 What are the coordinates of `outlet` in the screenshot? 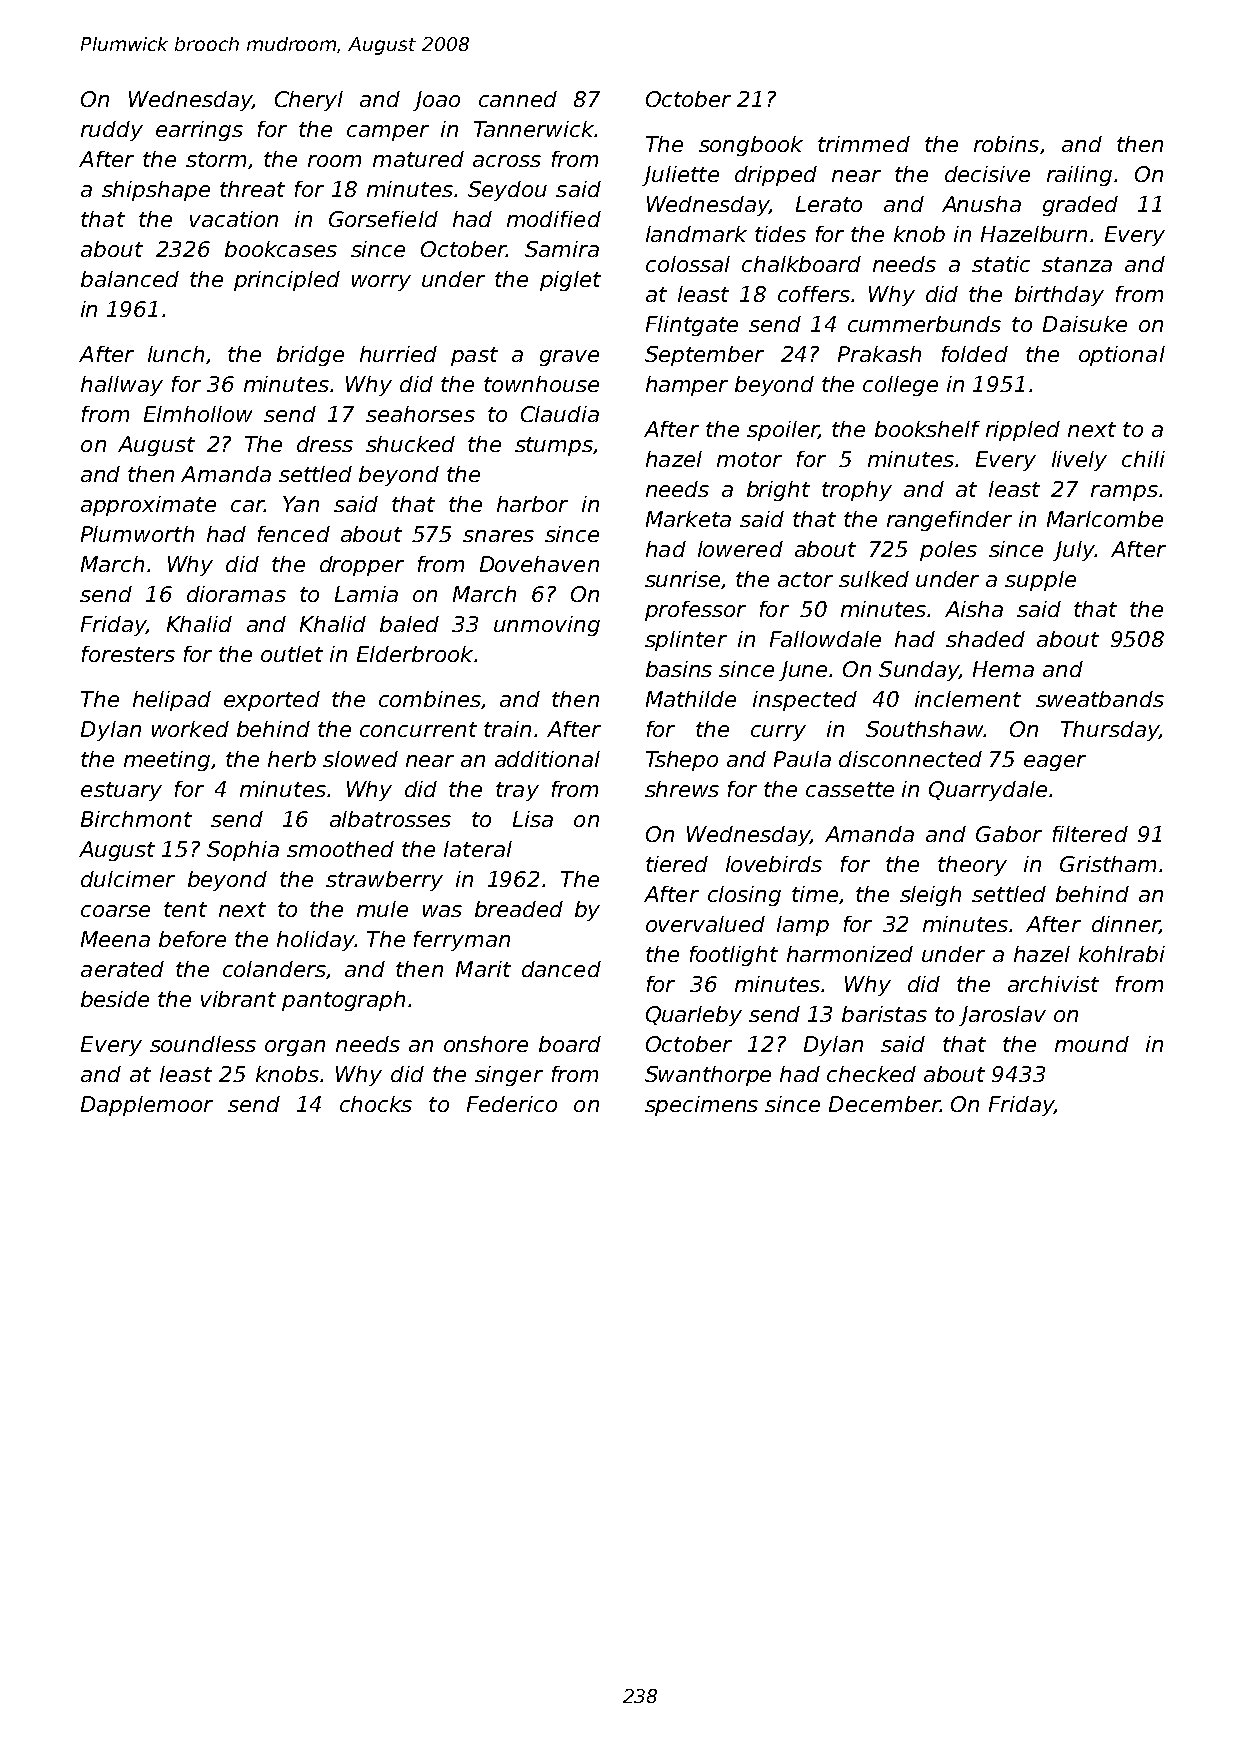 It's located at (292, 654).
